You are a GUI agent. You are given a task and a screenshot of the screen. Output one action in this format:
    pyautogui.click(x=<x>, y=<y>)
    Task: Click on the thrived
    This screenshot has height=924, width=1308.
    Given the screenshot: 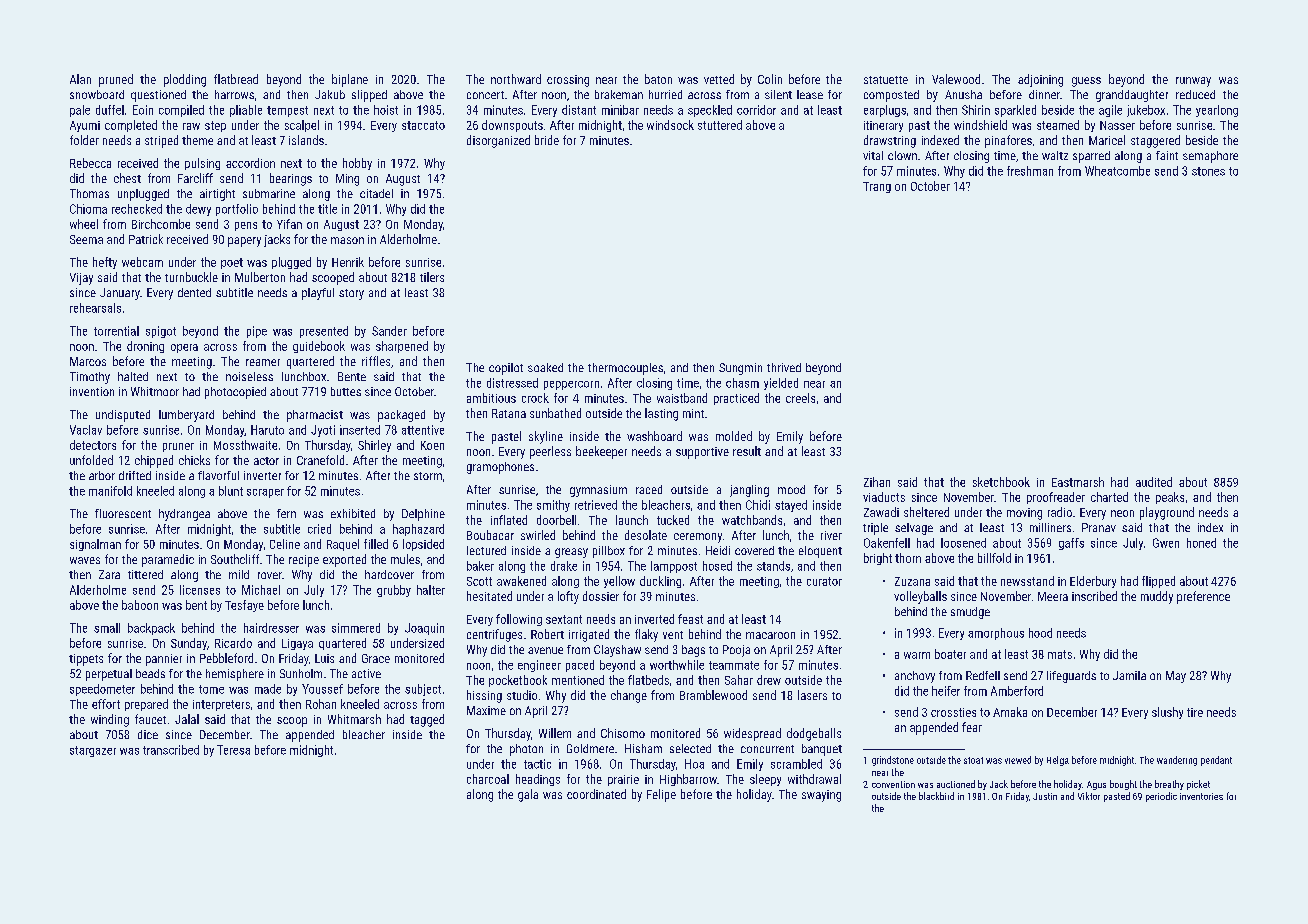 What is the action you would take?
    pyautogui.click(x=784, y=367)
